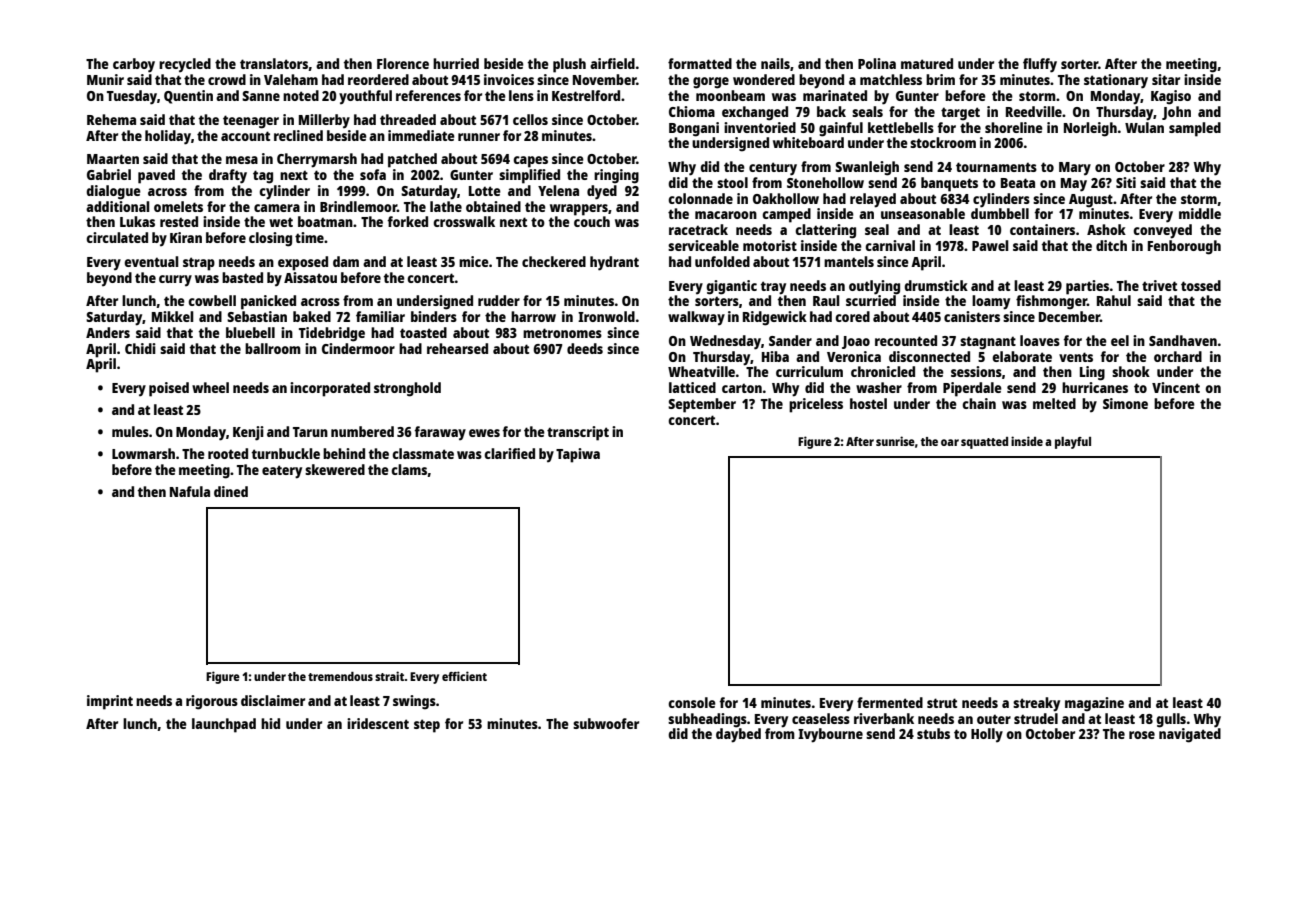  Describe the element at coordinates (1126, 182) in the screenshot. I see `Siti` at that location.
